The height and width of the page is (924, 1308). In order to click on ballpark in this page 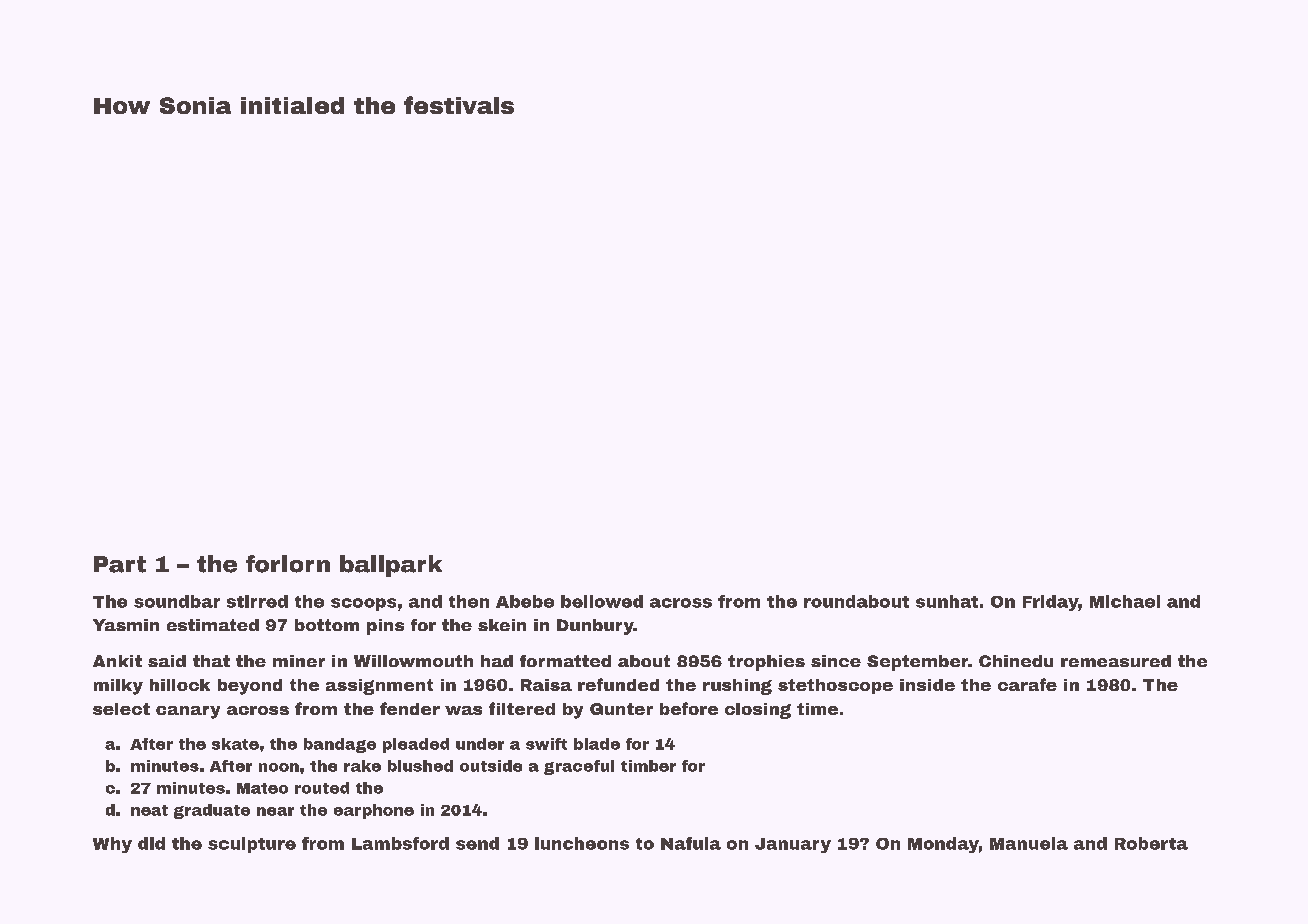, I will do `click(391, 566)`.
